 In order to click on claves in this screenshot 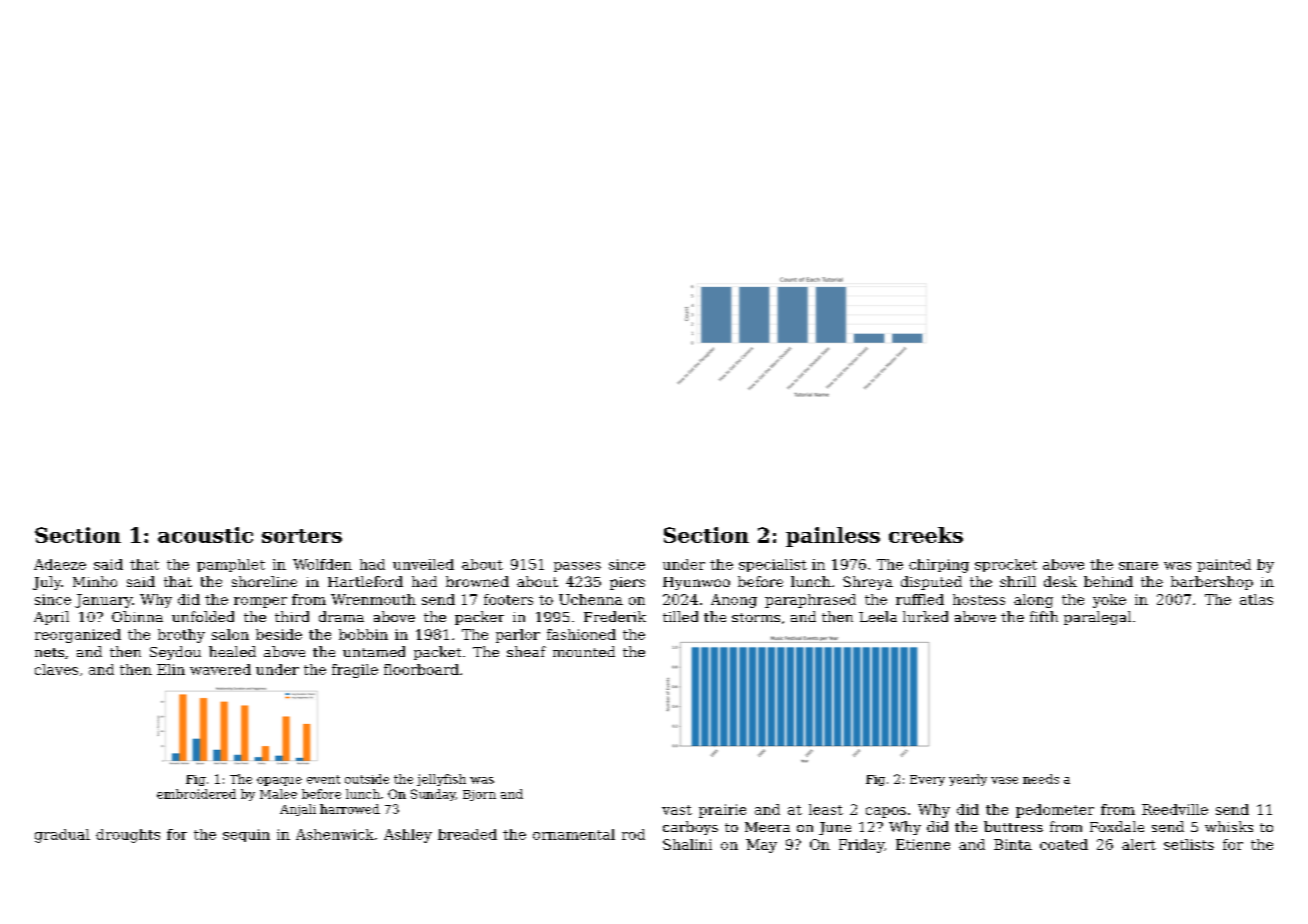, I will do `click(56, 669)`.
